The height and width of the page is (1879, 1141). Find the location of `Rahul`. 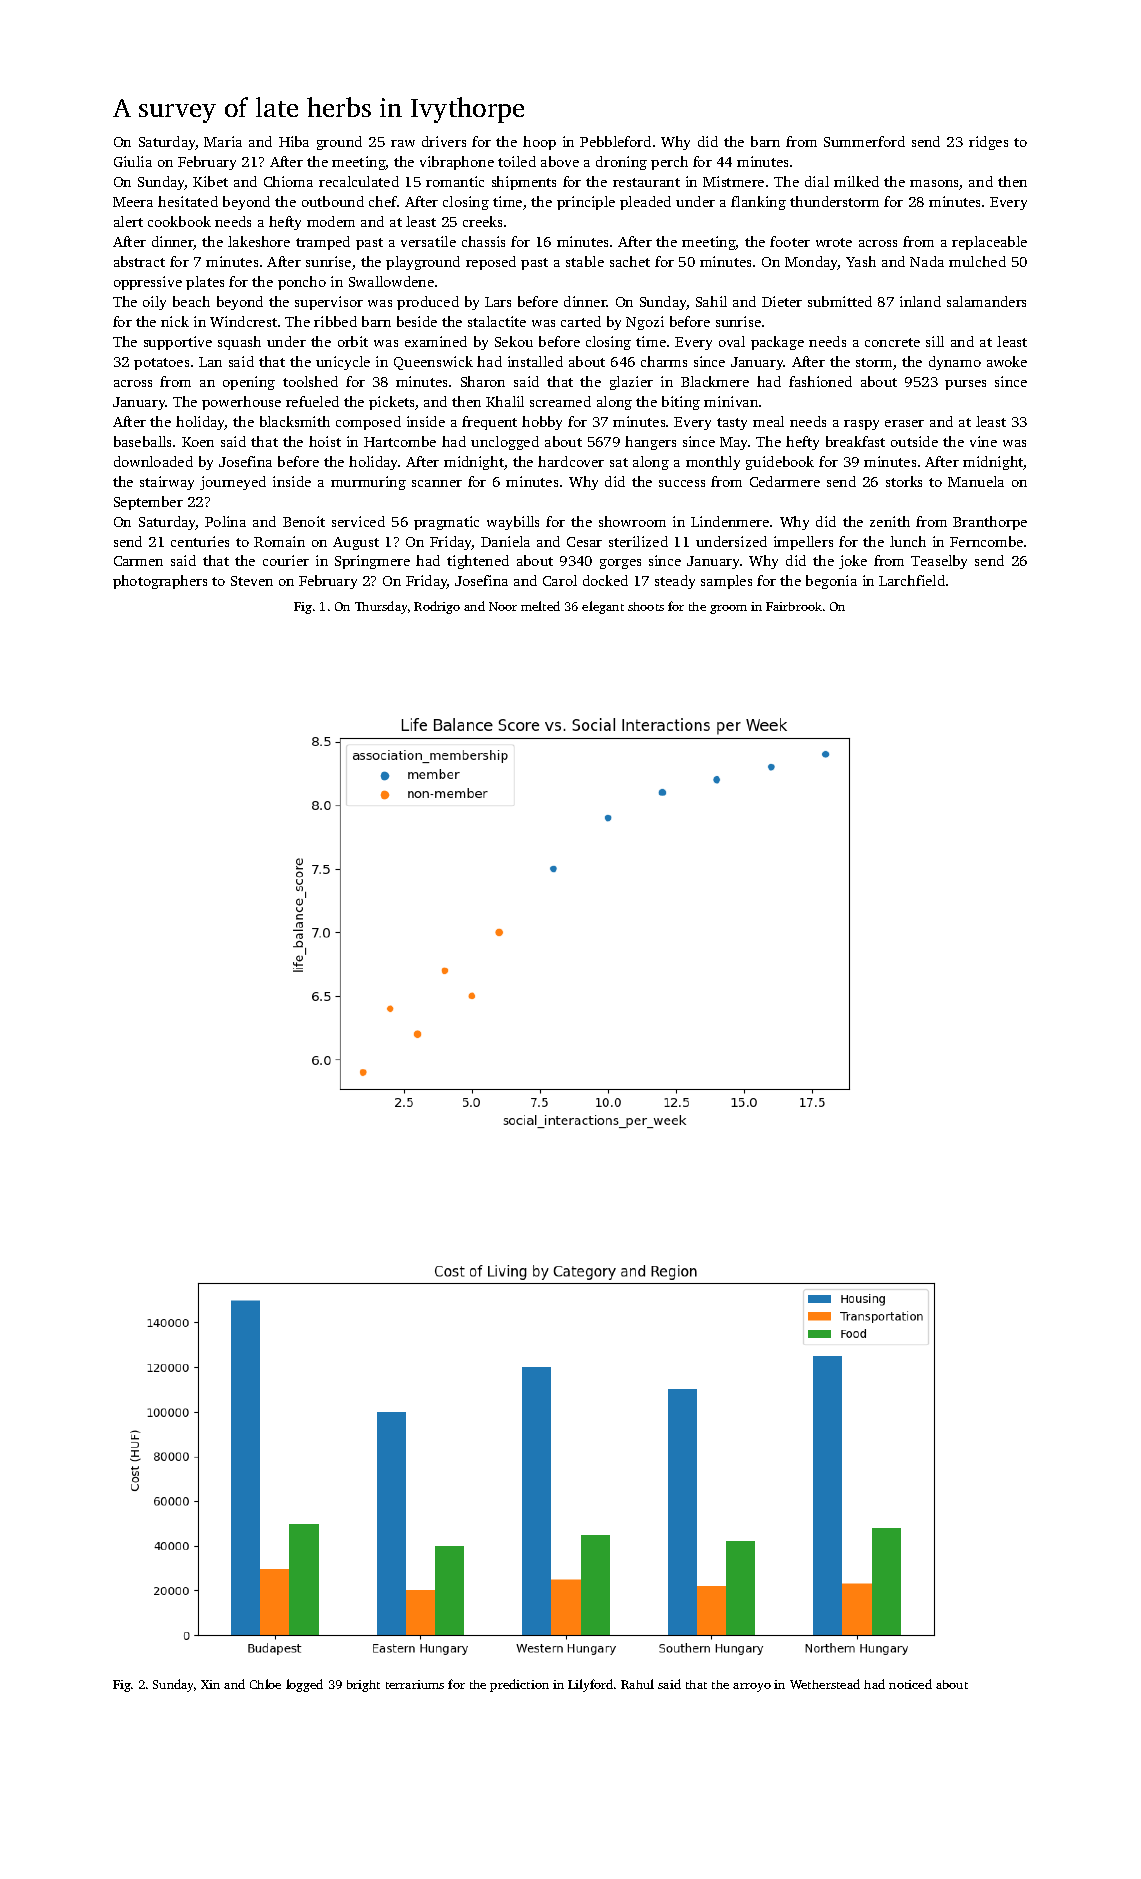

Rahul is located at coordinates (637, 1684).
